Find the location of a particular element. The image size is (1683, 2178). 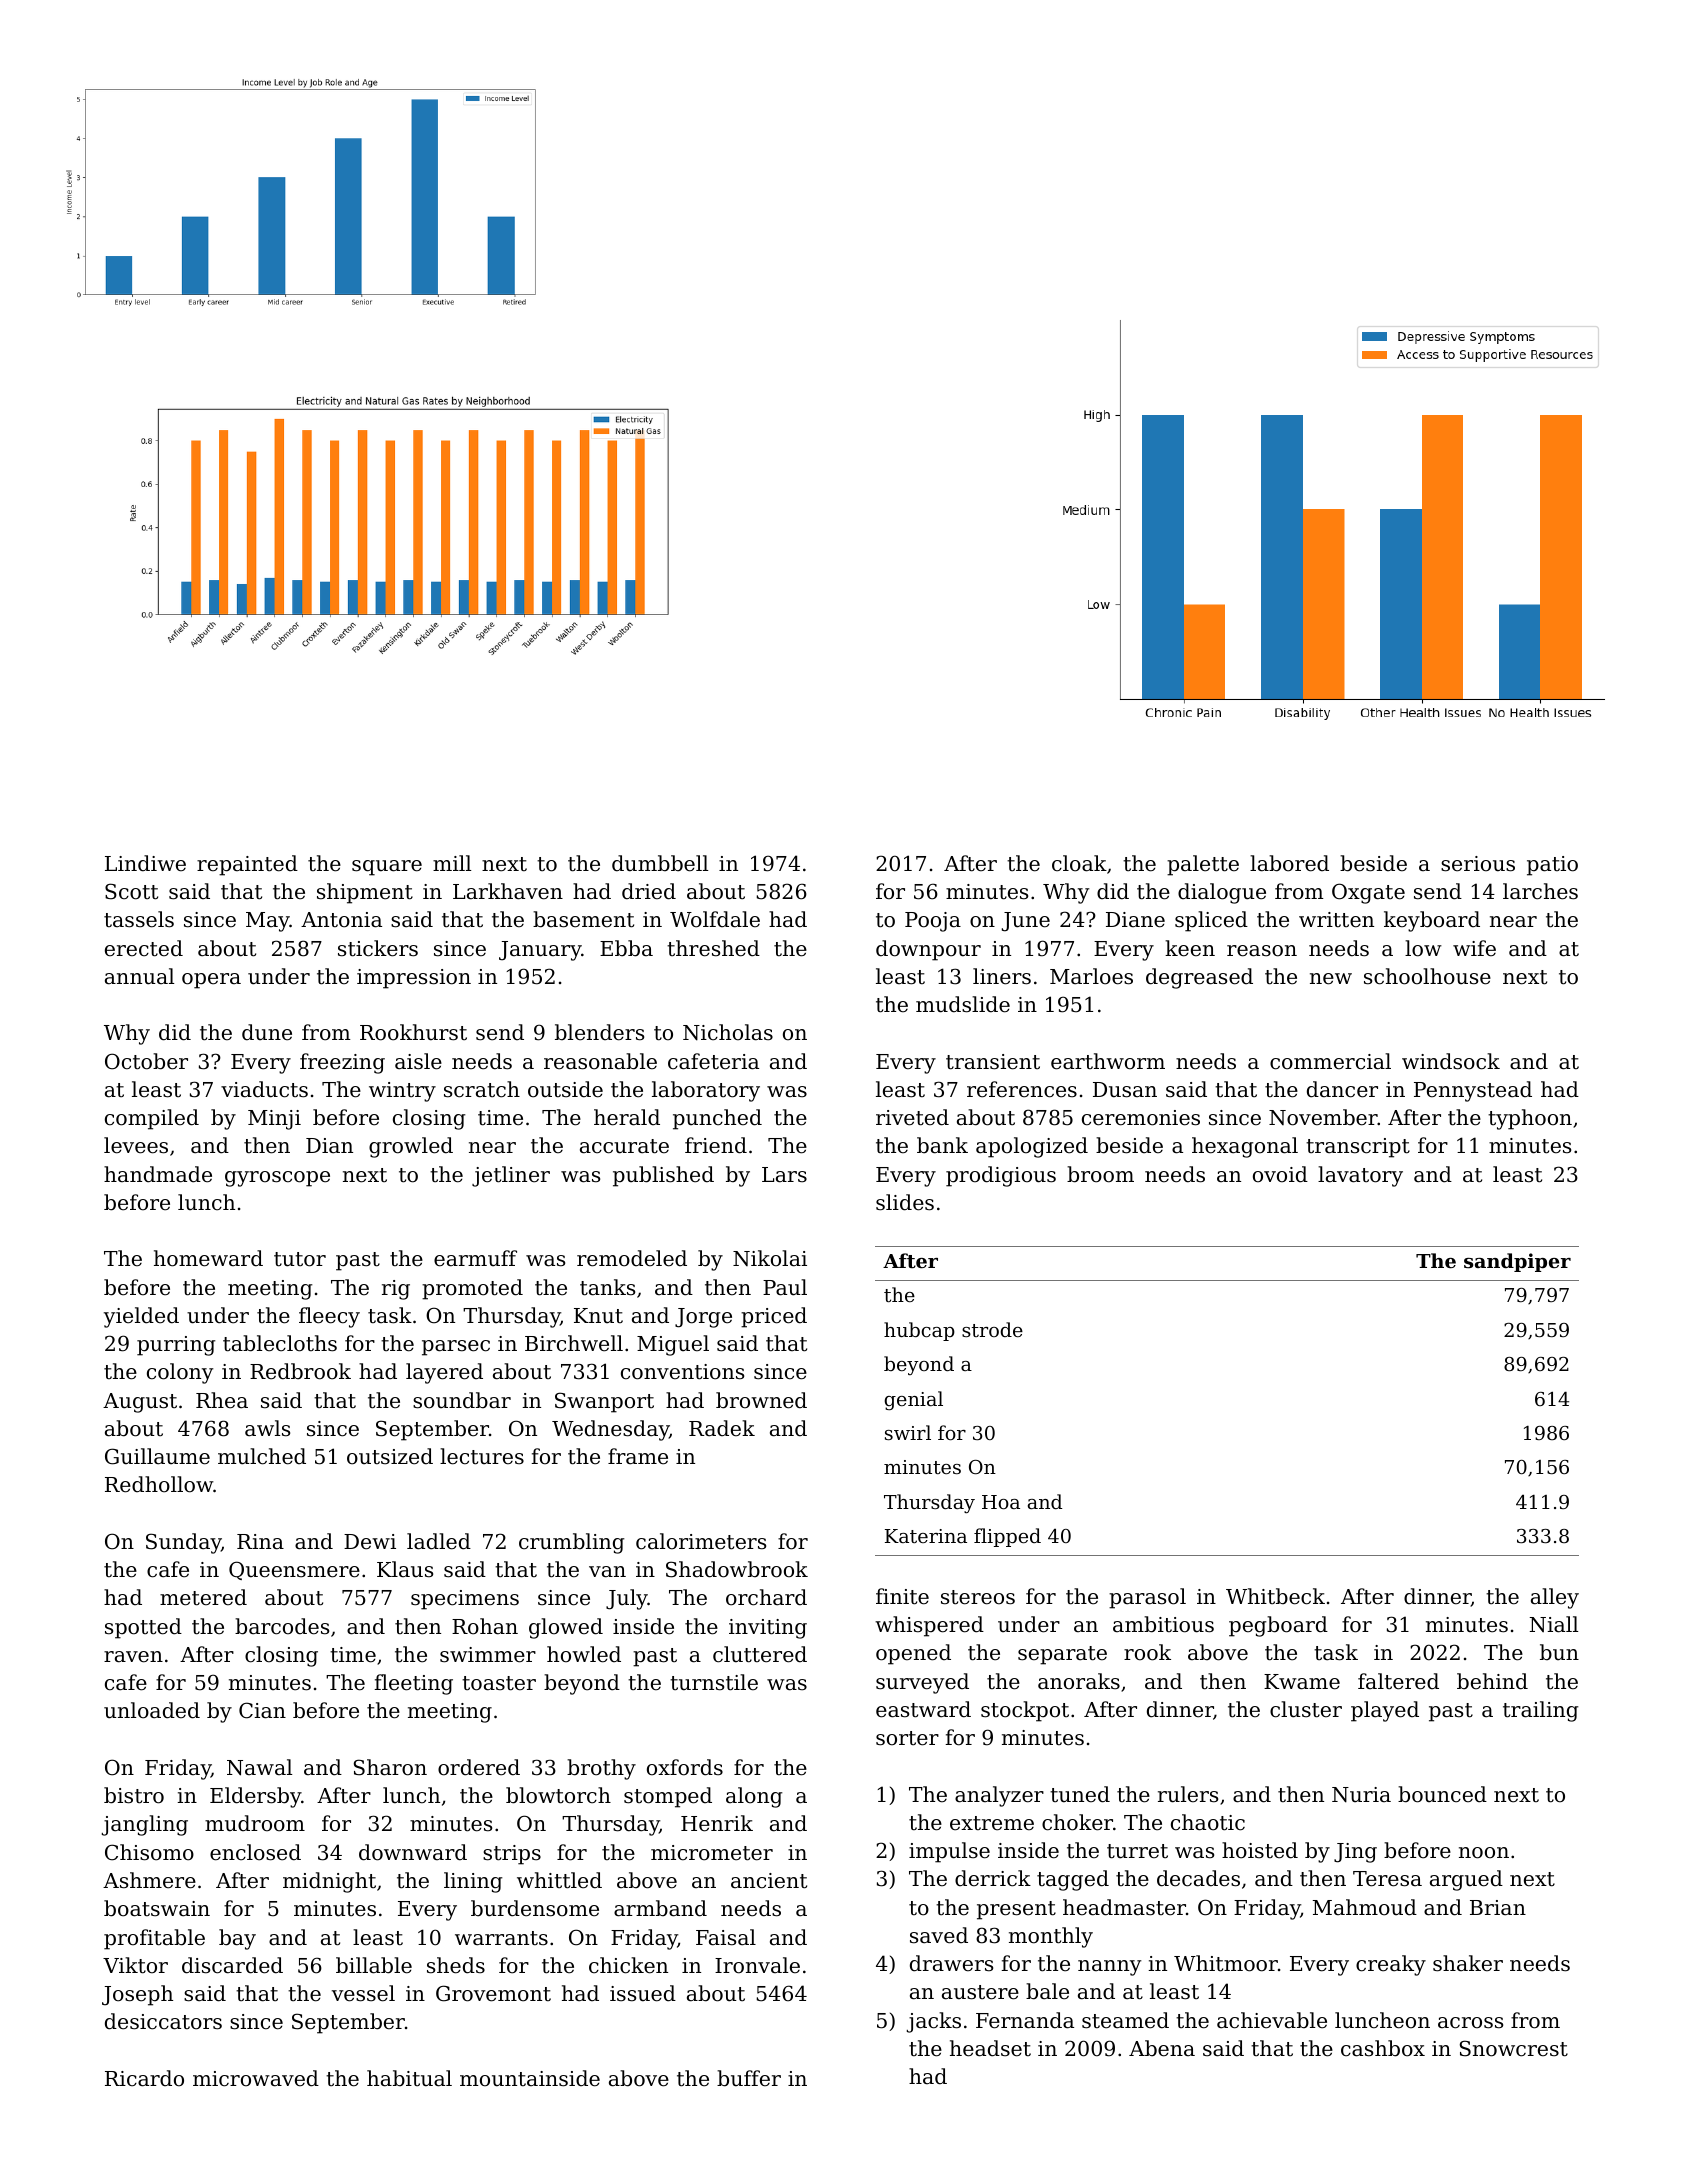

published is located at coordinates (663, 1176).
